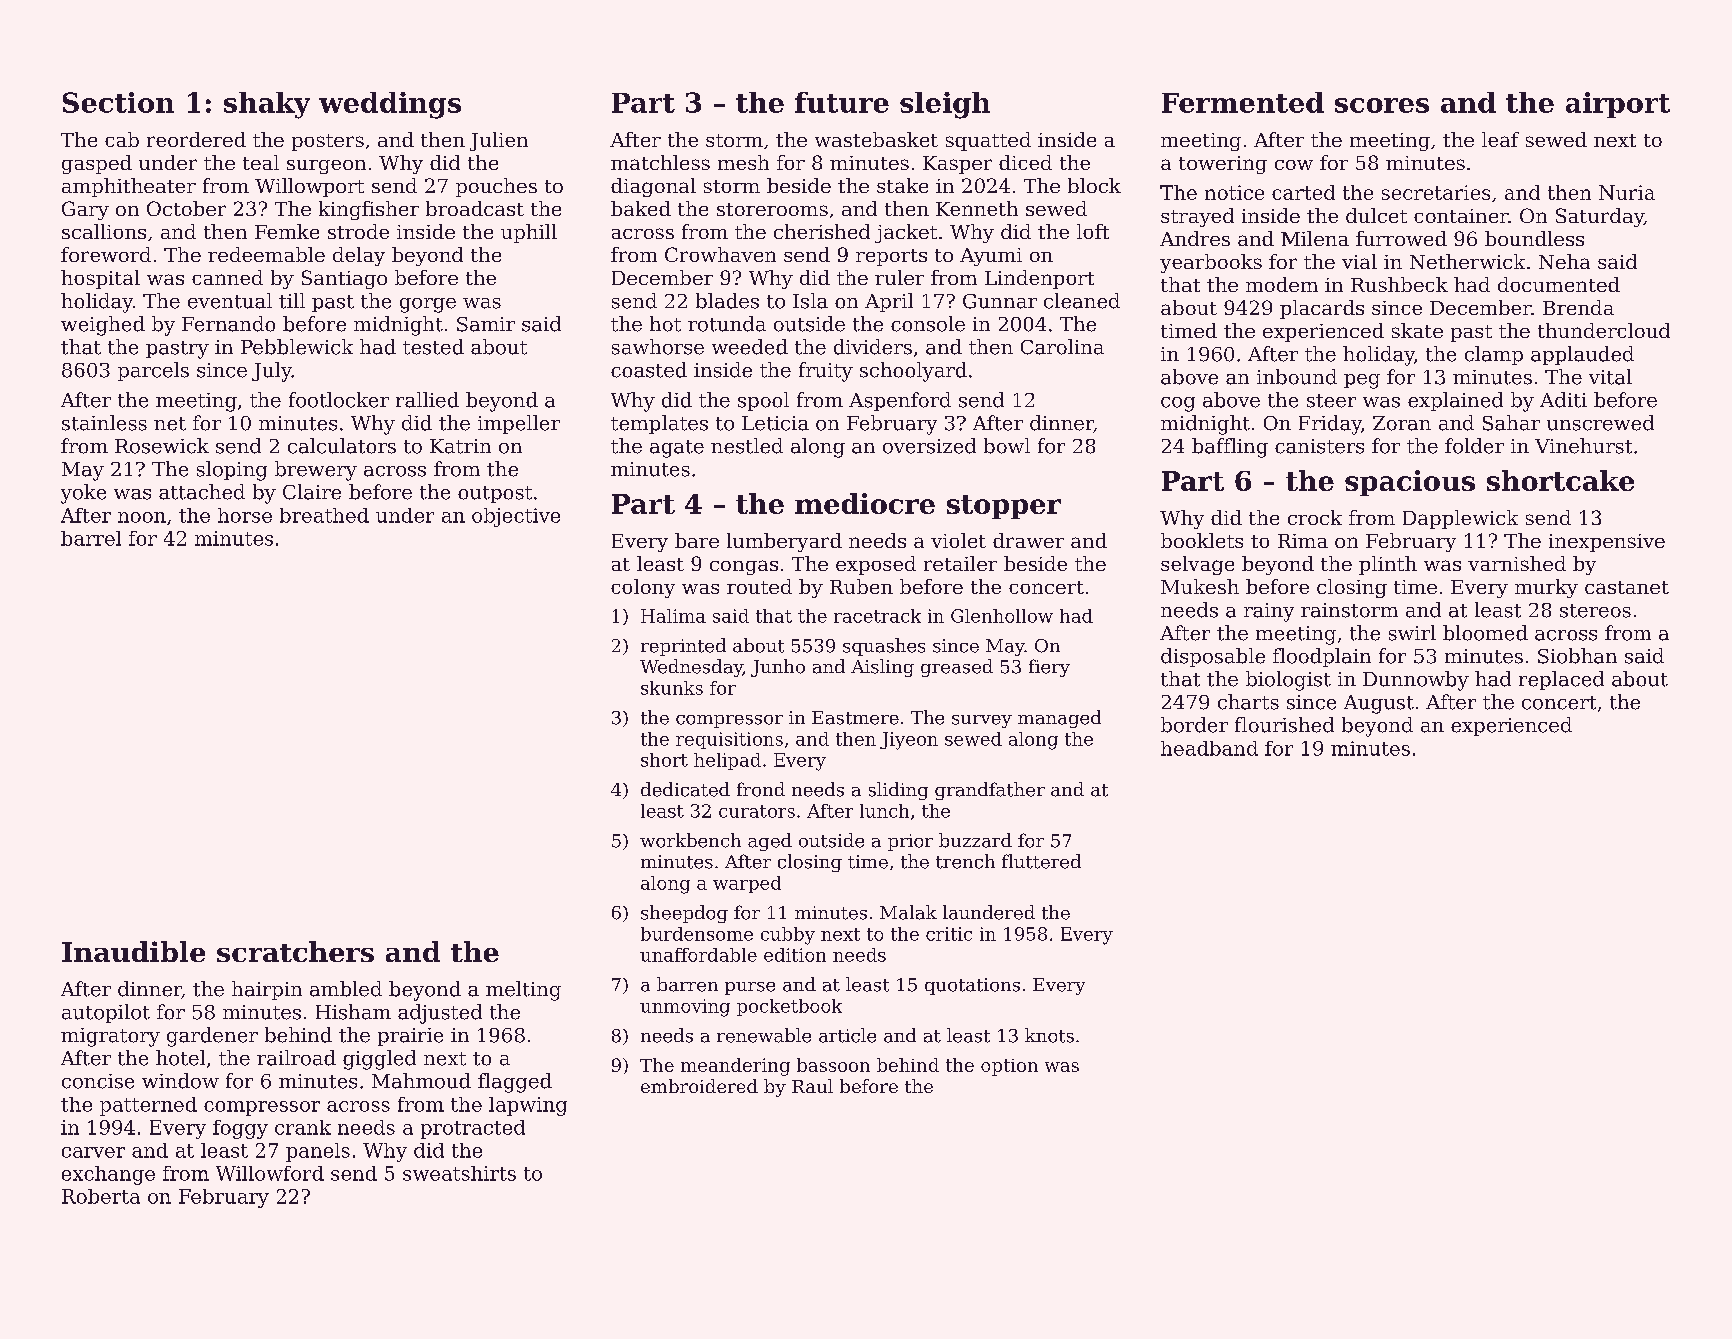 The height and width of the image is (1339, 1732). What do you see at coordinates (529, 233) in the image?
I see `uphill` at bounding box center [529, 233].
